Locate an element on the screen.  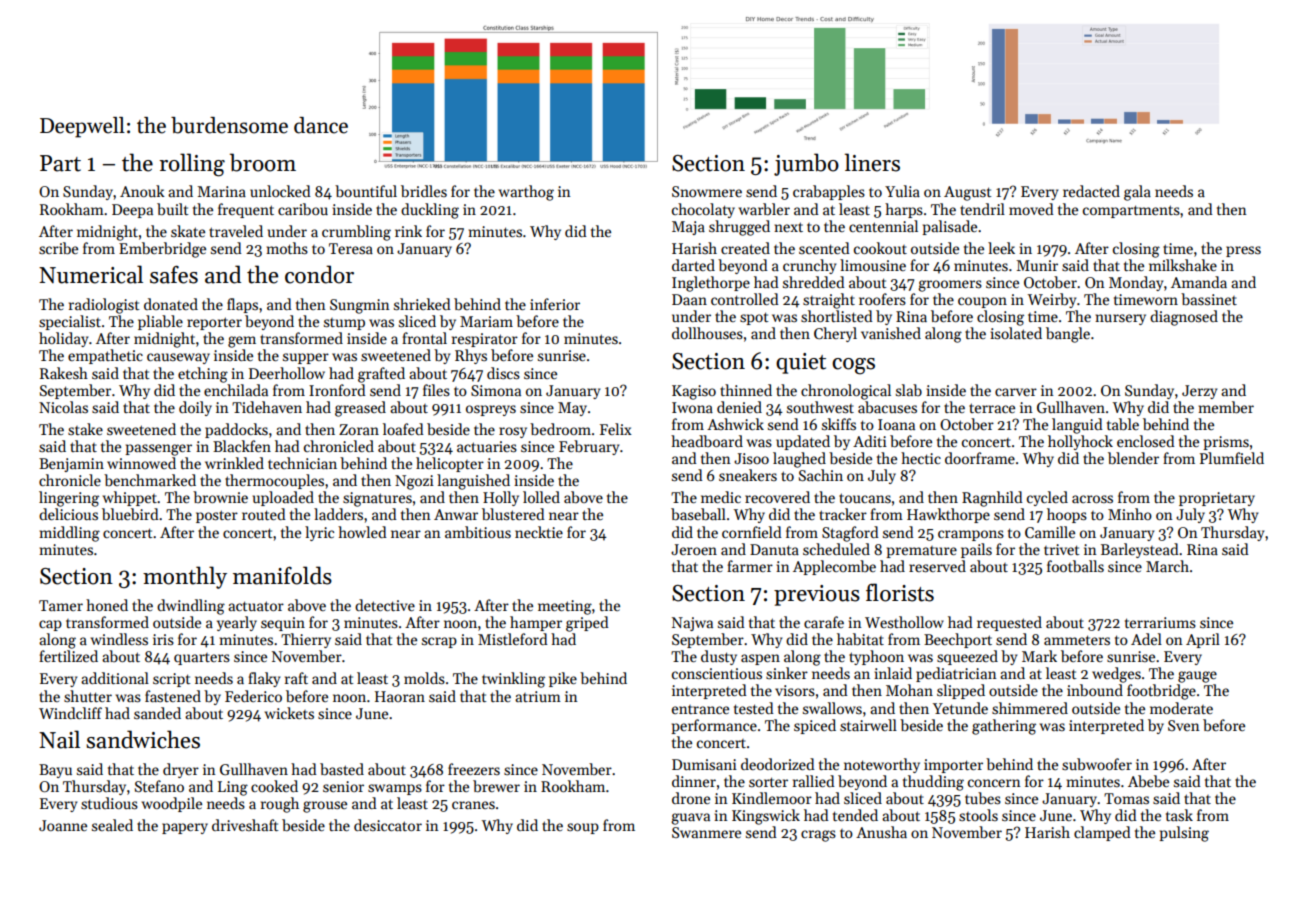
pulsing is located at coordinates (1184, 834).
